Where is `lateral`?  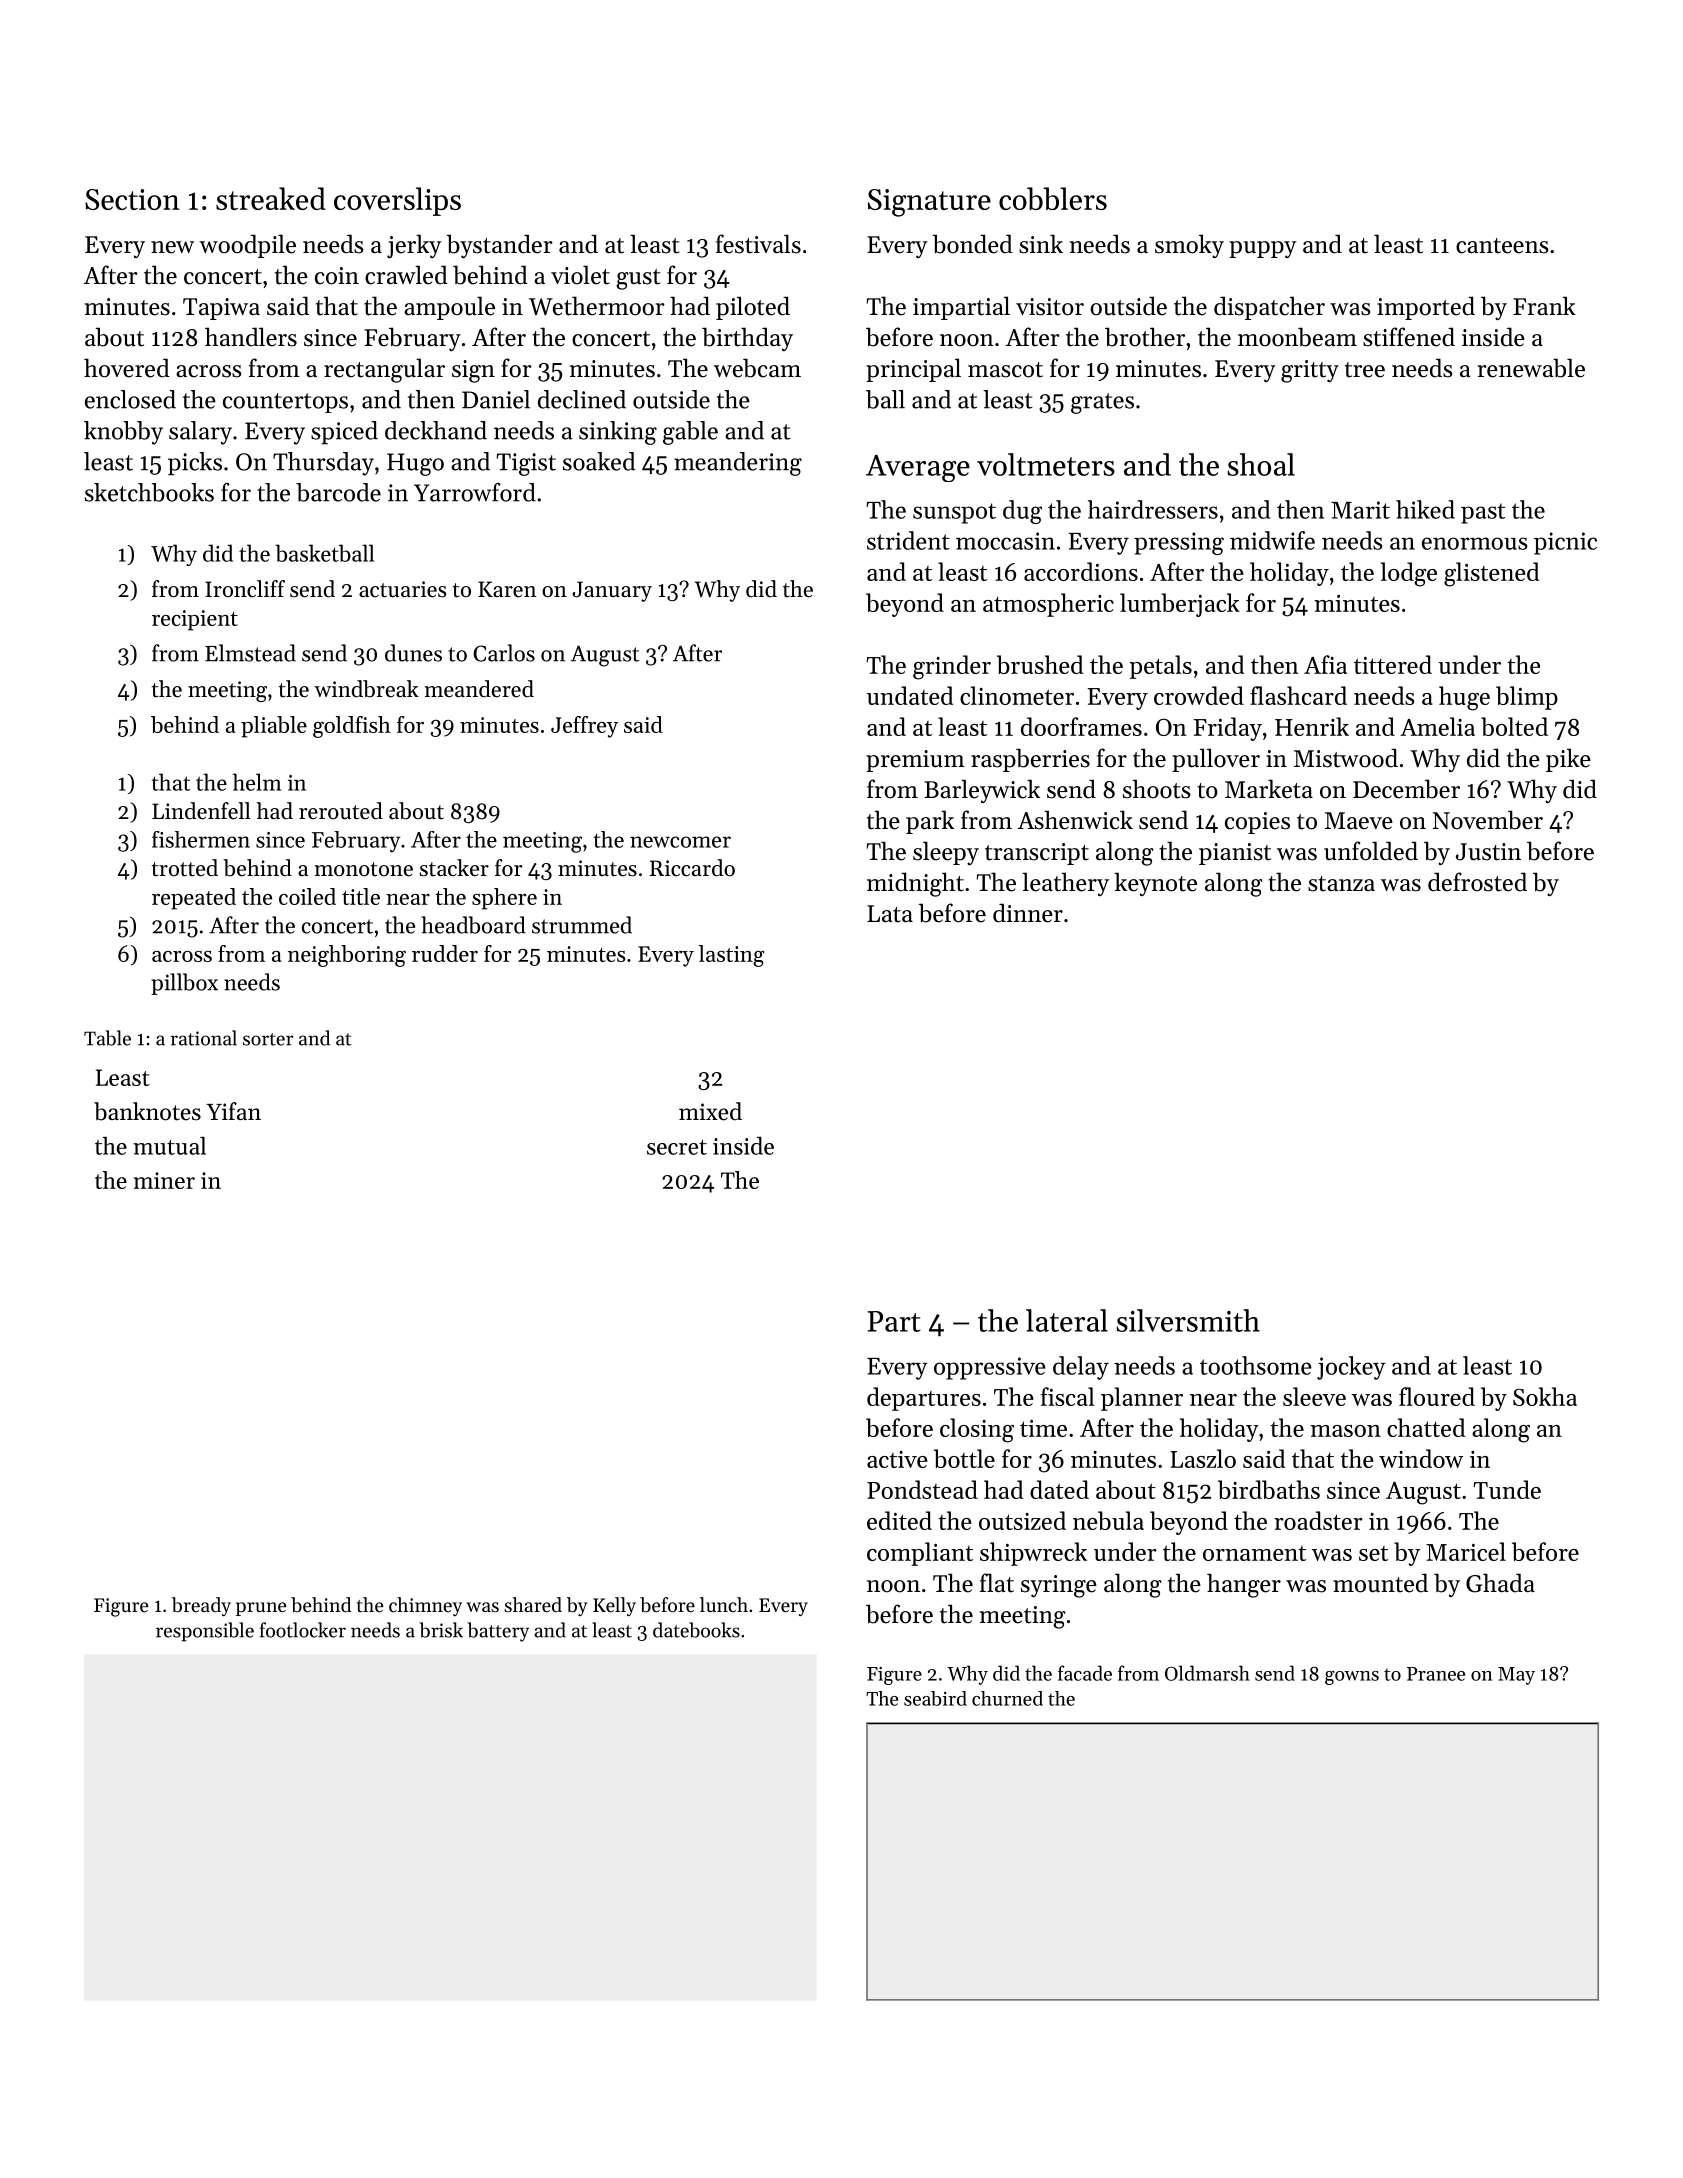
lateral is located at coordinates (1067, 1320).
